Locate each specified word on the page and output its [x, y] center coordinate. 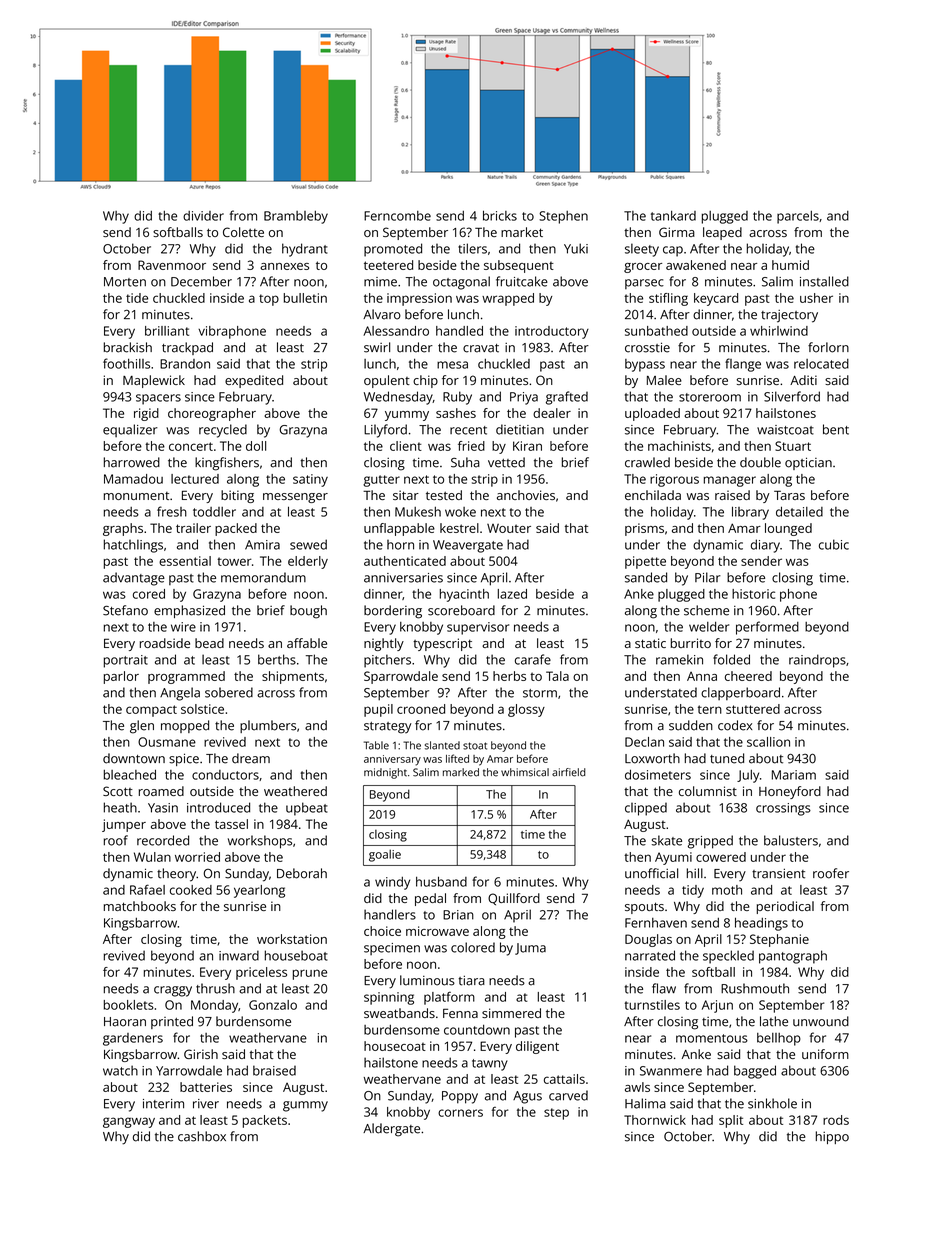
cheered [748, 676]
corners [460, 1113]
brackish [128, 347]
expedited [254, 381]
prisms [644, 529]
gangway [129, 1122]
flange [743, 365]
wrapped [508, 299]
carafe [533, 659]
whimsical [525, 772]
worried [197, 857]
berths [277, 659]
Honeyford [790, 792]
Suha [465, 462]
